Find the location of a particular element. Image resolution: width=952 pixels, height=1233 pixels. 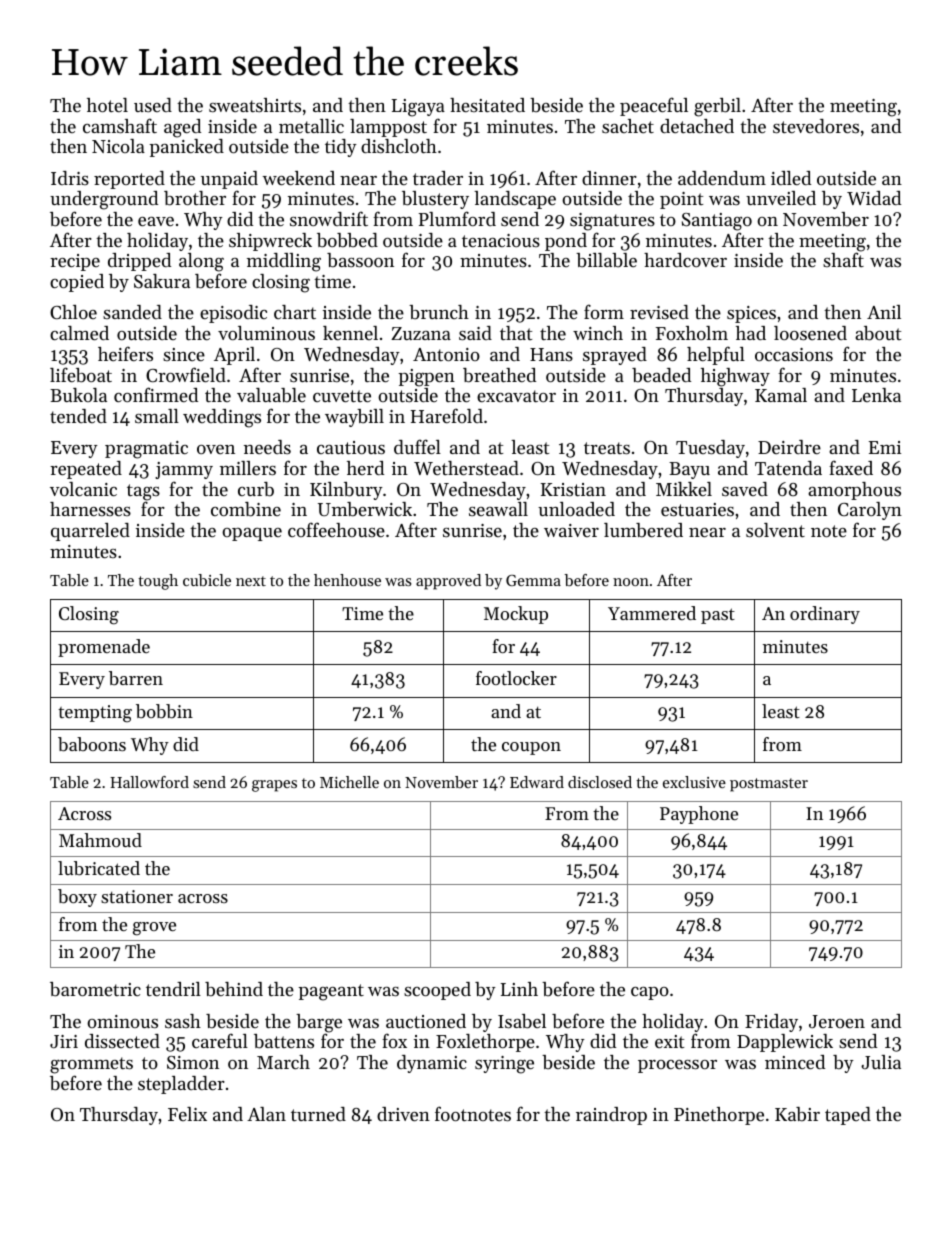

Felix is located at coordinates (187, 1114).
